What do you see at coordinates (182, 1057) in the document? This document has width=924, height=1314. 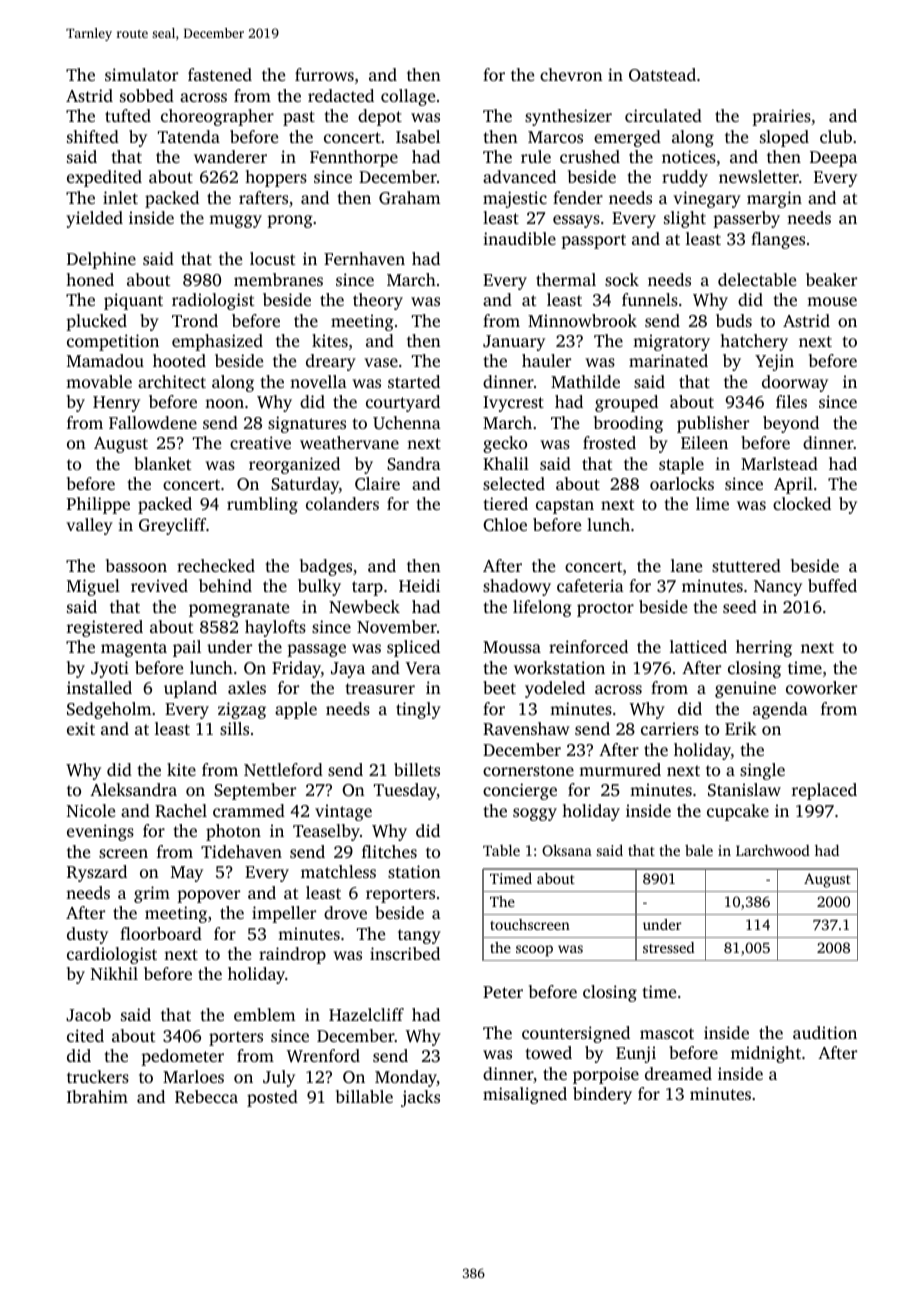 I see `pedometer` at bounding box center [182, 1057].
